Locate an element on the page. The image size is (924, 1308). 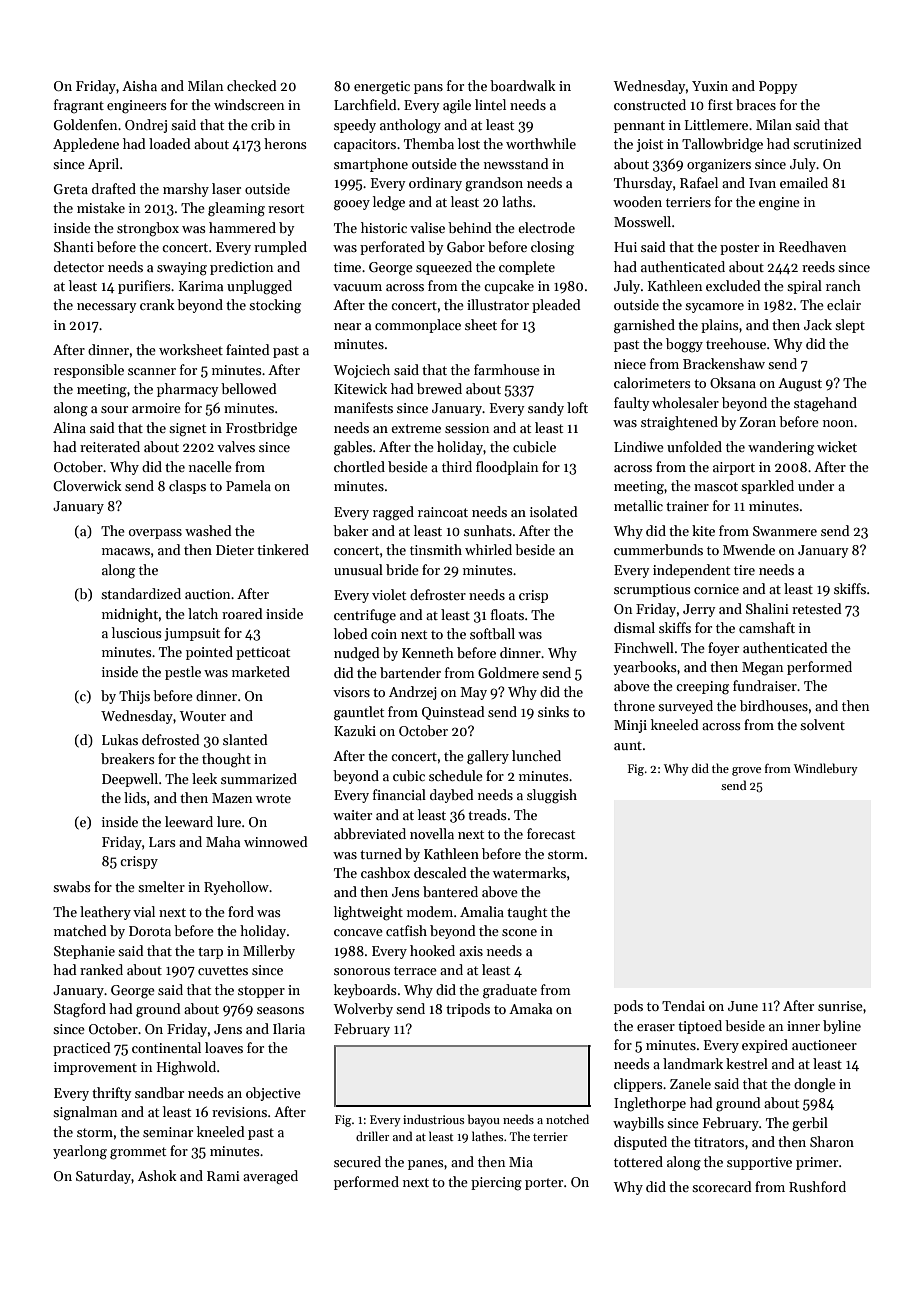
necessary is located at coordinates (106, 308).
